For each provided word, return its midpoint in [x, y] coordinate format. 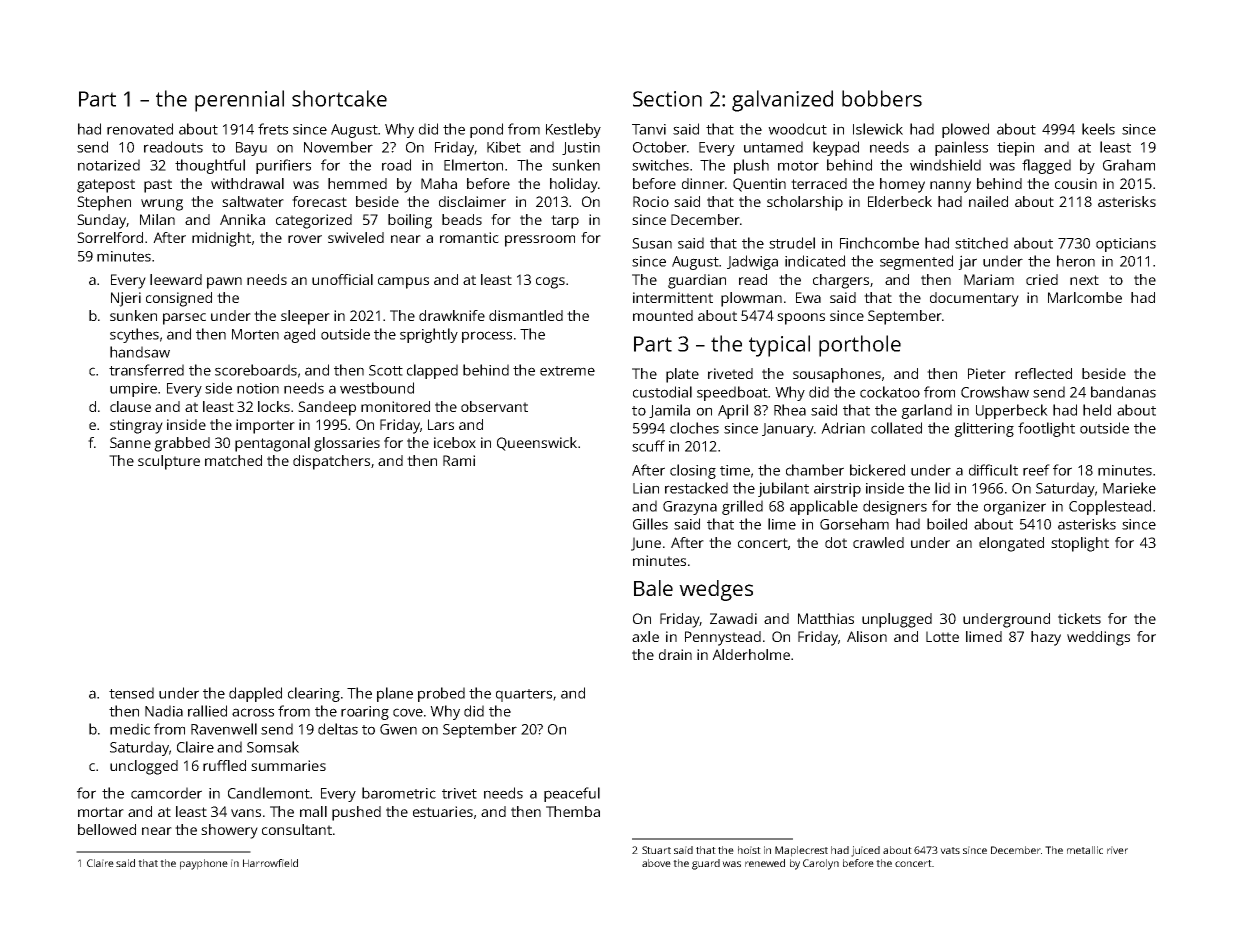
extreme [567, 371]
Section [667, 99]
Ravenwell [224, 729]
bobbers [882, 98]
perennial [239, 101]
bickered [877, 470]
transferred [146, 370]
